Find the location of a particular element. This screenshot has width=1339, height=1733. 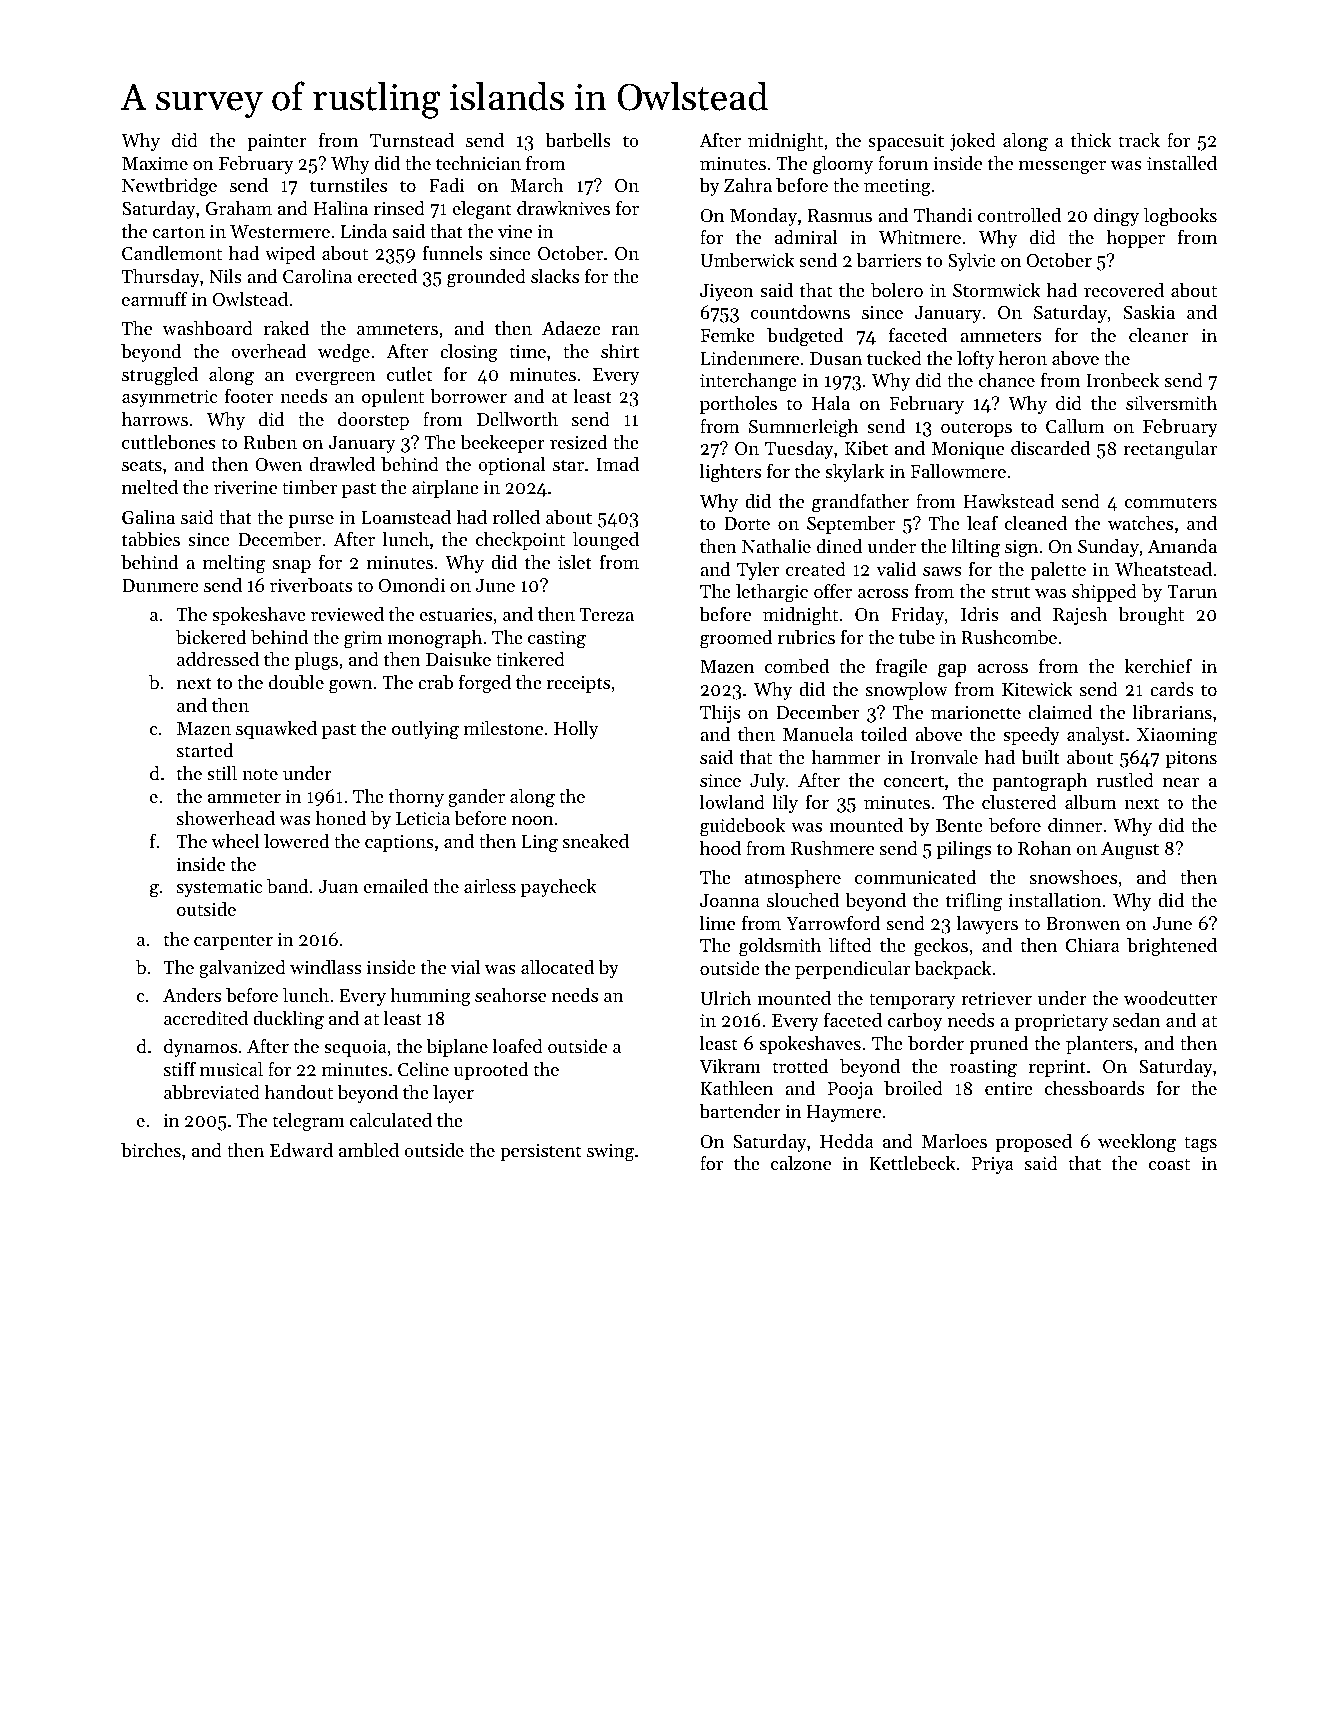

loafed is located at coordinates (517, 1046).
